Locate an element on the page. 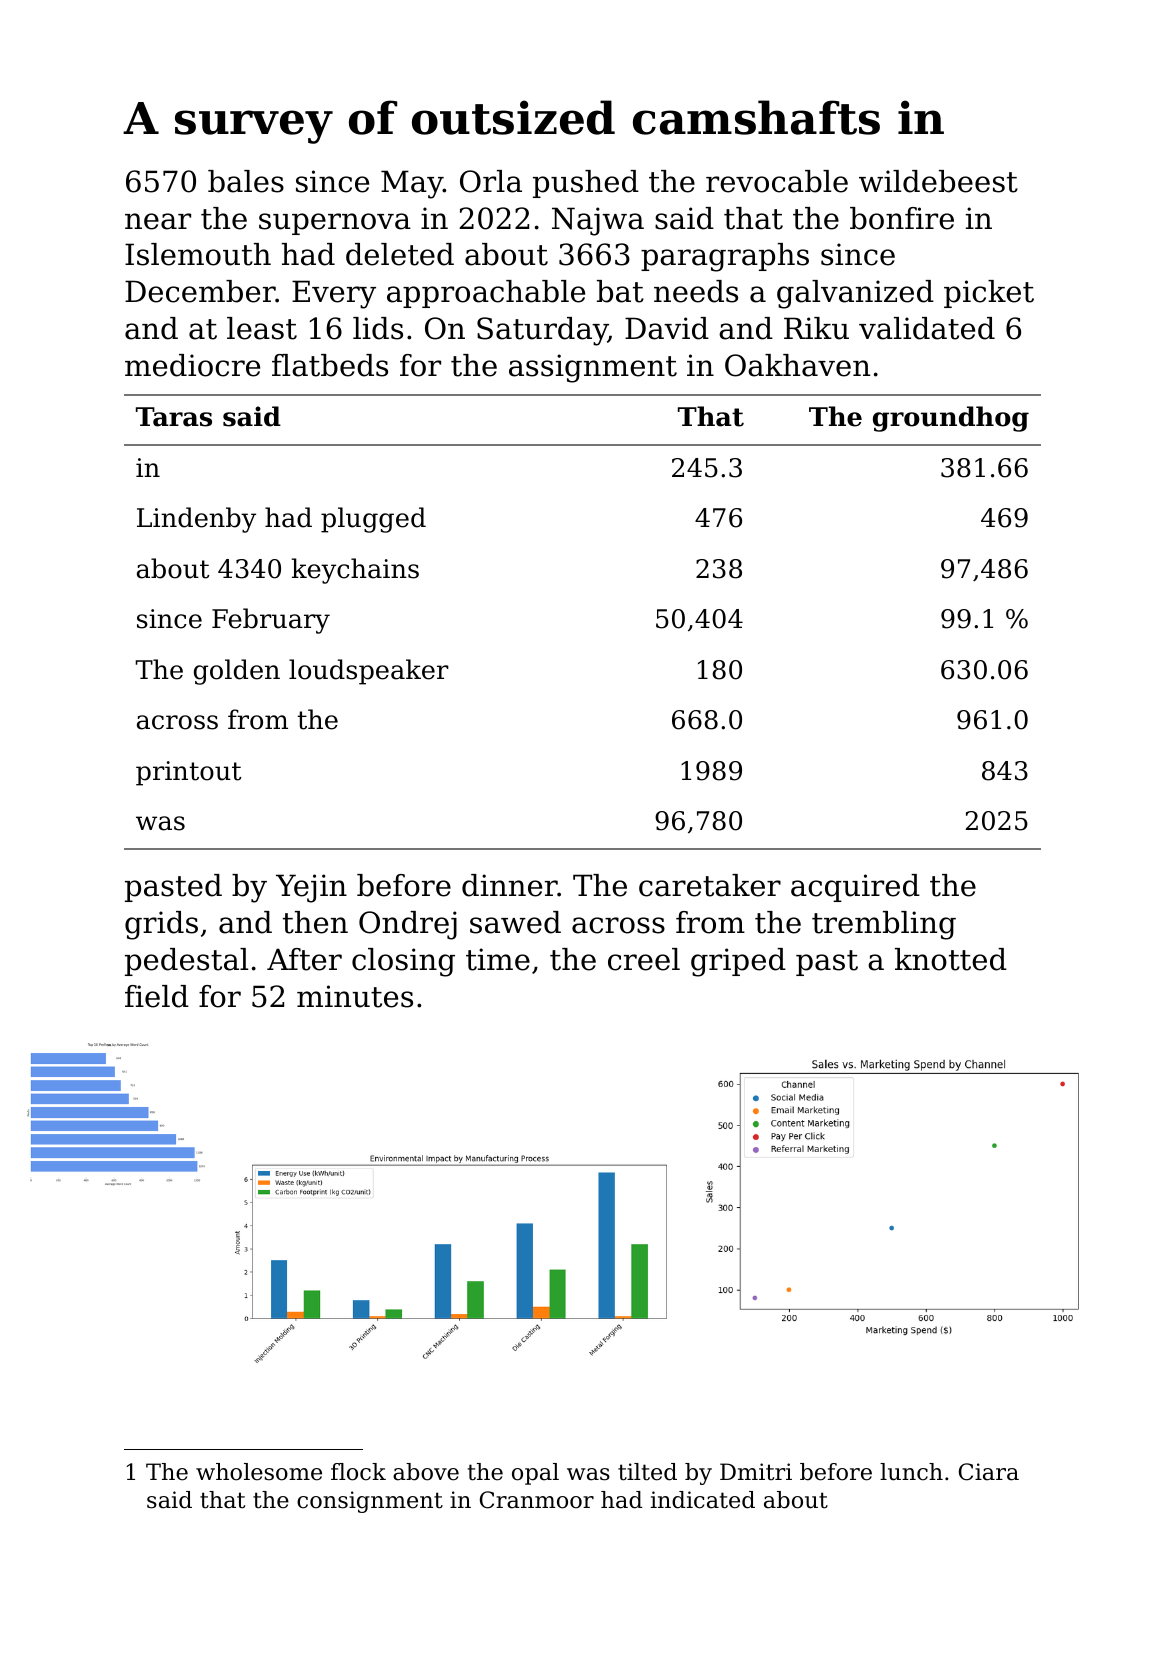 The width and height of the document is (1165, 1654). flatbeds is located at coordinates (330, 365).
